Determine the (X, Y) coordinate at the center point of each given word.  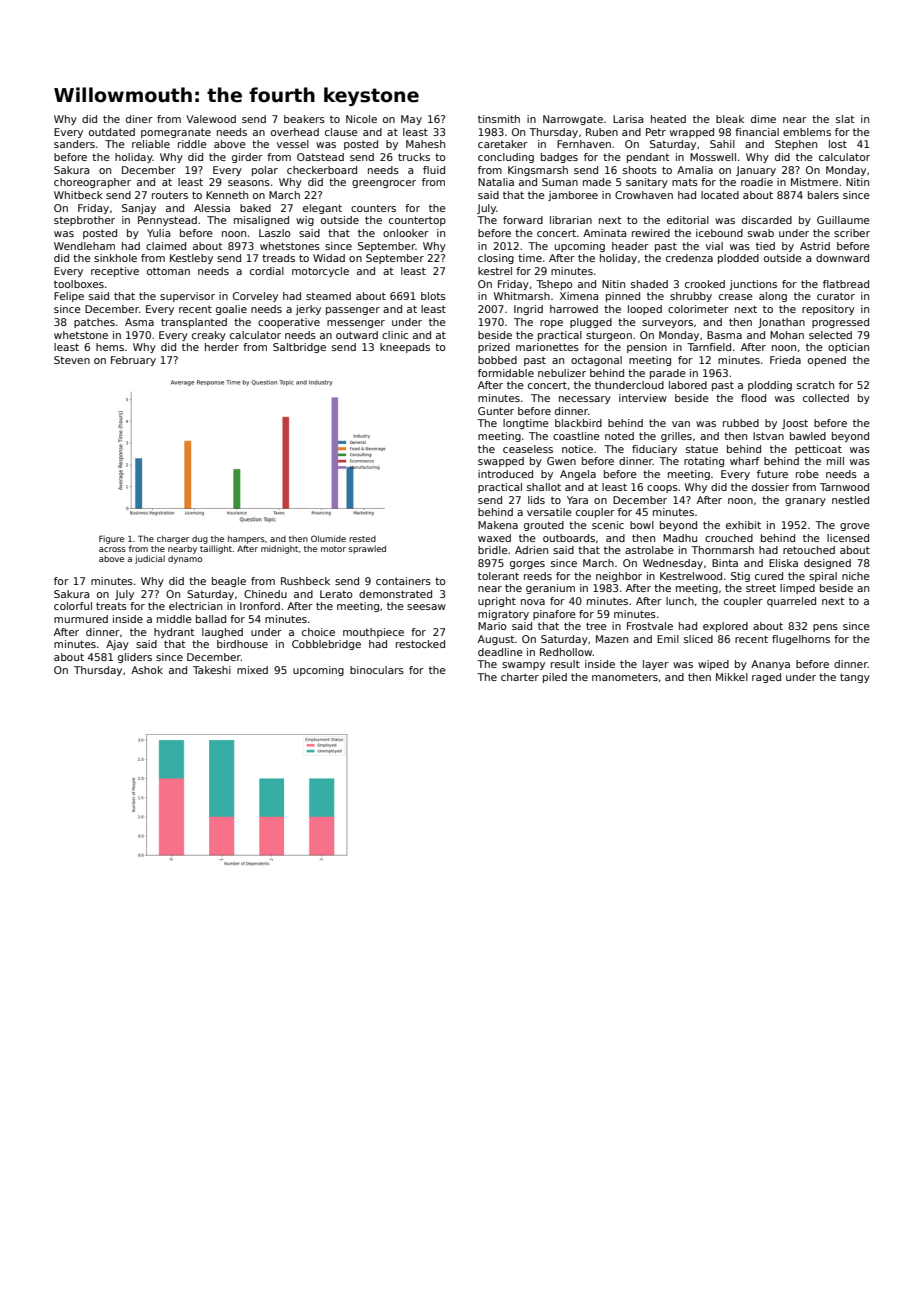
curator (836, 296)
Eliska (783, 563)
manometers (625, 677)
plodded (738, 259)
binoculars (377, 670)
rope (551, 324)
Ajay (117, 645)
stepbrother (84, 221)
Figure (111, 539)
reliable (151, 144)
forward (523, 220)
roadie (757, 182)
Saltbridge (299, 348)
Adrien (531, 550)
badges (559, 158)
